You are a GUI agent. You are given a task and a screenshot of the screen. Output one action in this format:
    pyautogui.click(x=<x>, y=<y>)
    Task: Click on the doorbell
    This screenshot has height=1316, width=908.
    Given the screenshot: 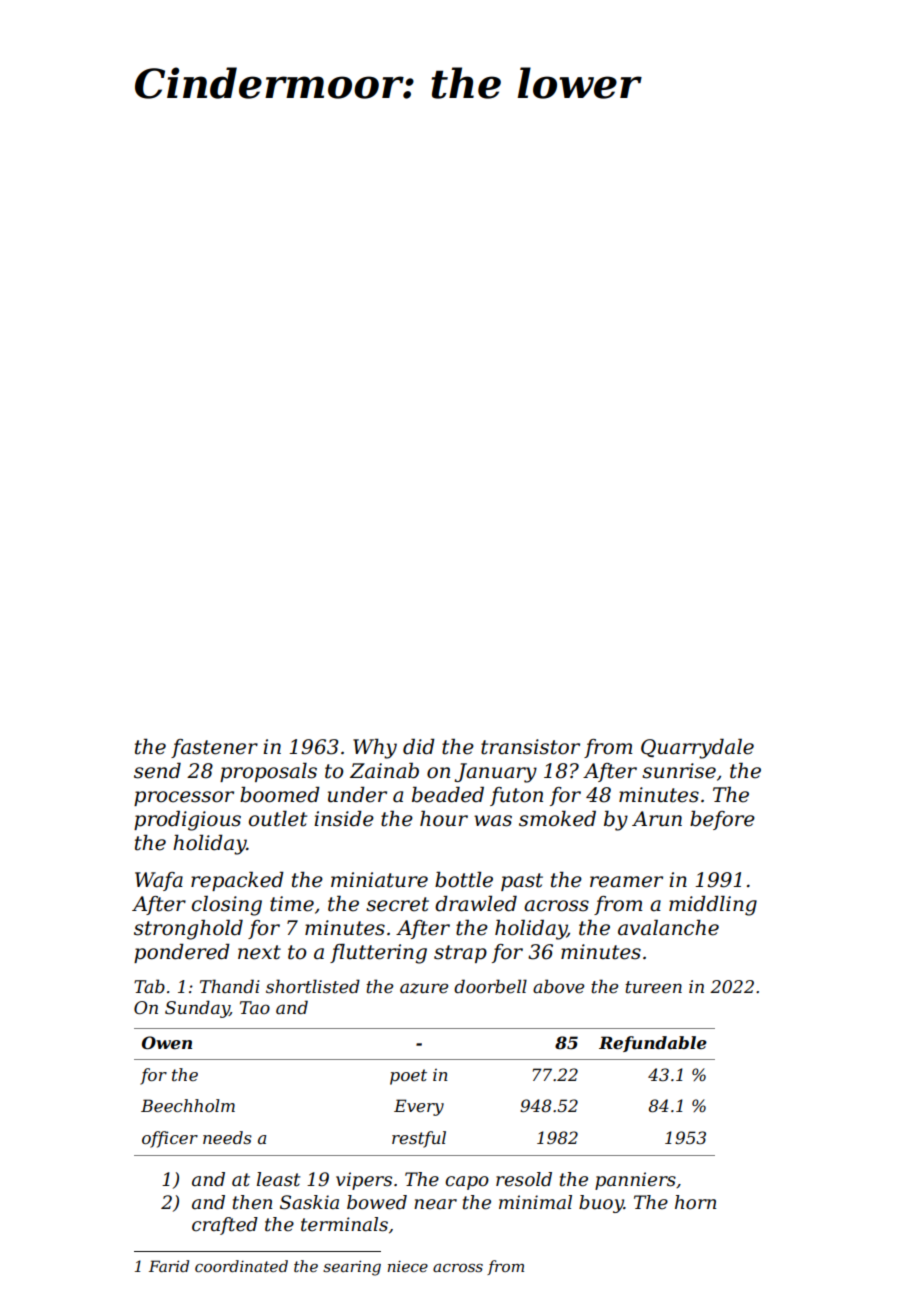 What is the action you would take?
    pyautogui.click(x=490, y=986)
